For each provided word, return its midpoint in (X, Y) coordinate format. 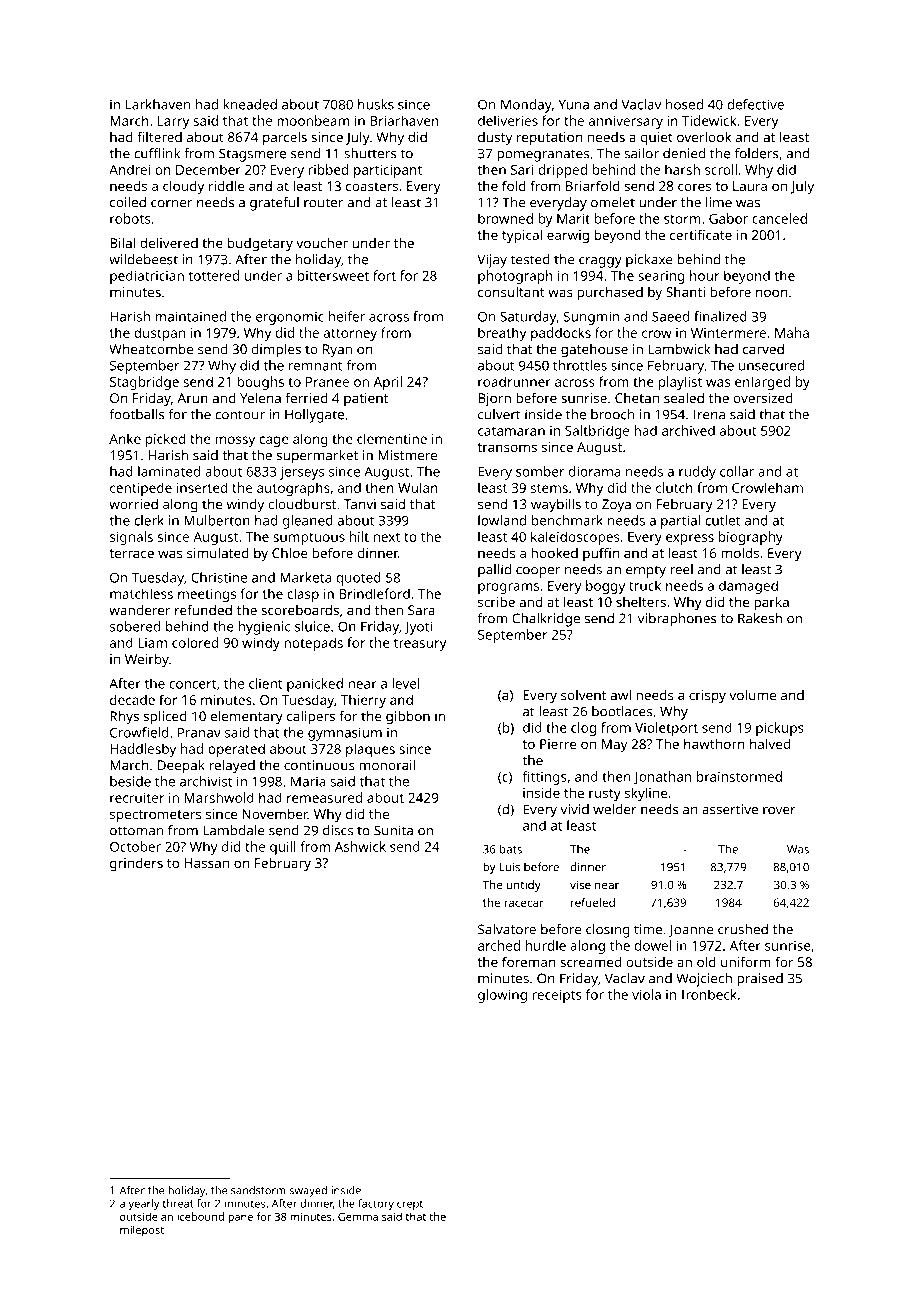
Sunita (393, 830)
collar (737, 471)
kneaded (250, 104)
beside (130, 781)
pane (240, 1219)
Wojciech (704, 980)
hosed (684, 104)
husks (376, 104)
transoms (507, 447)
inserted (202, 487)
